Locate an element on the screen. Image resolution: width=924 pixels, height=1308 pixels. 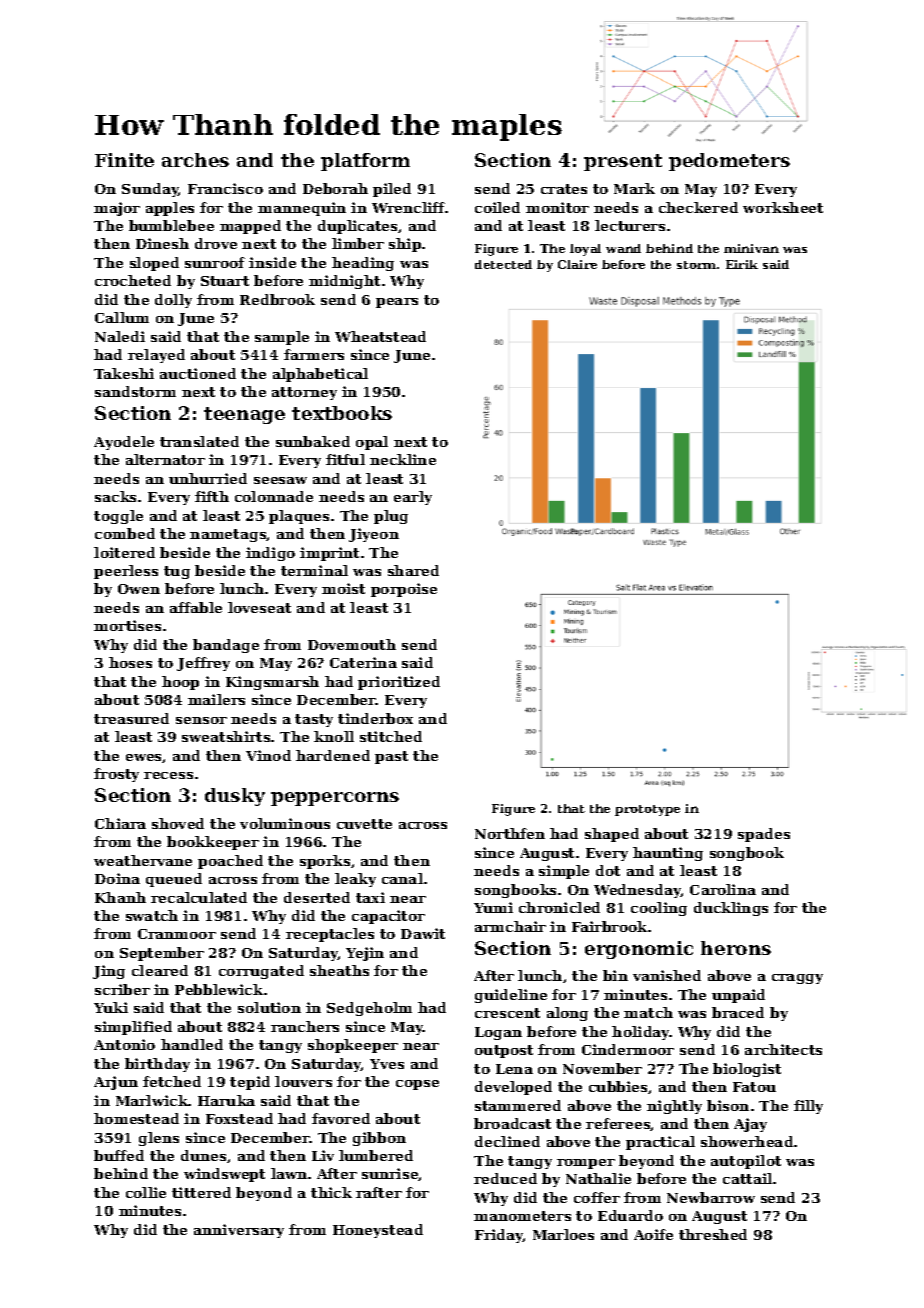
Honeystead is located at coordinates (378, 1231).
